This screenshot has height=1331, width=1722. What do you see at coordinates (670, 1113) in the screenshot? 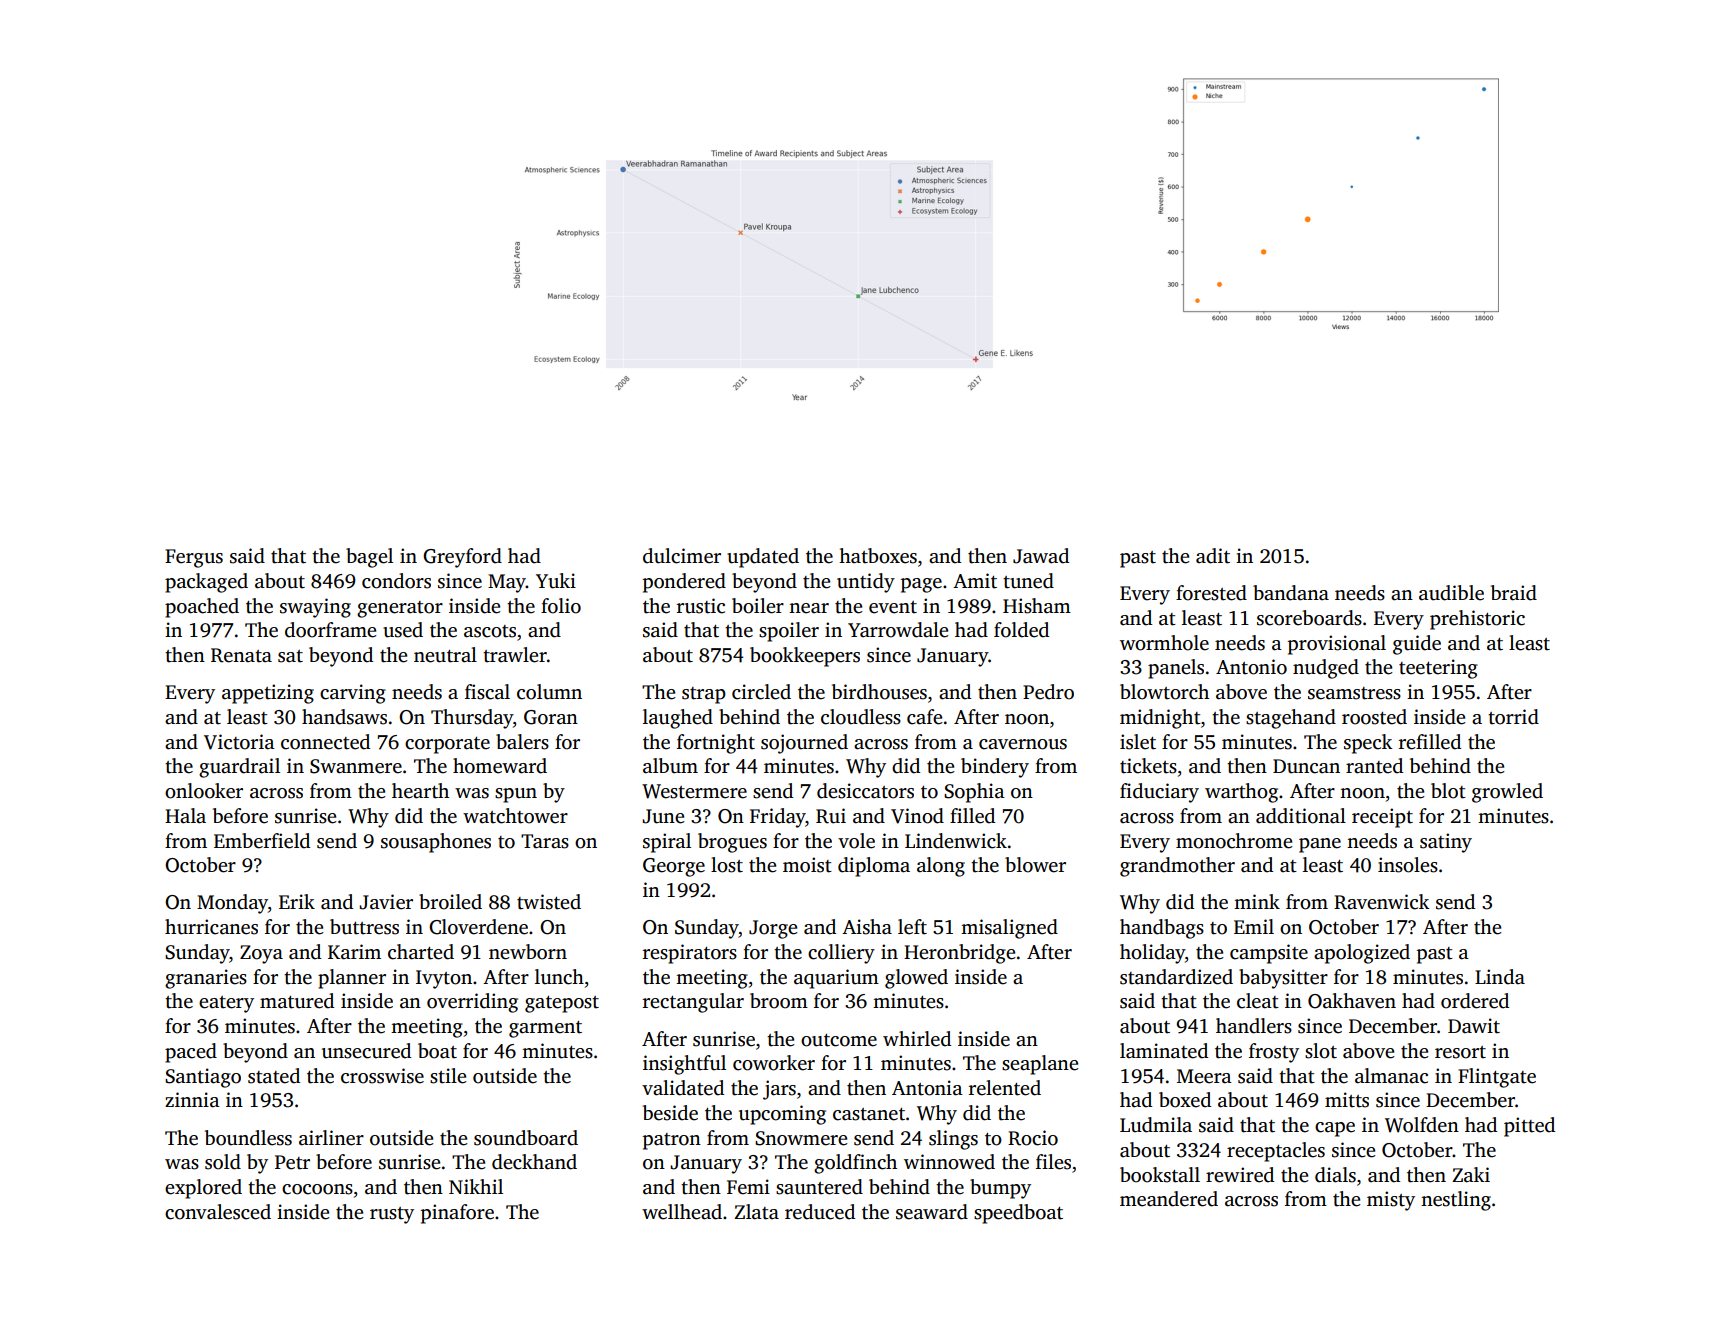
I see `beside` at bounding box center [670, 1113].
